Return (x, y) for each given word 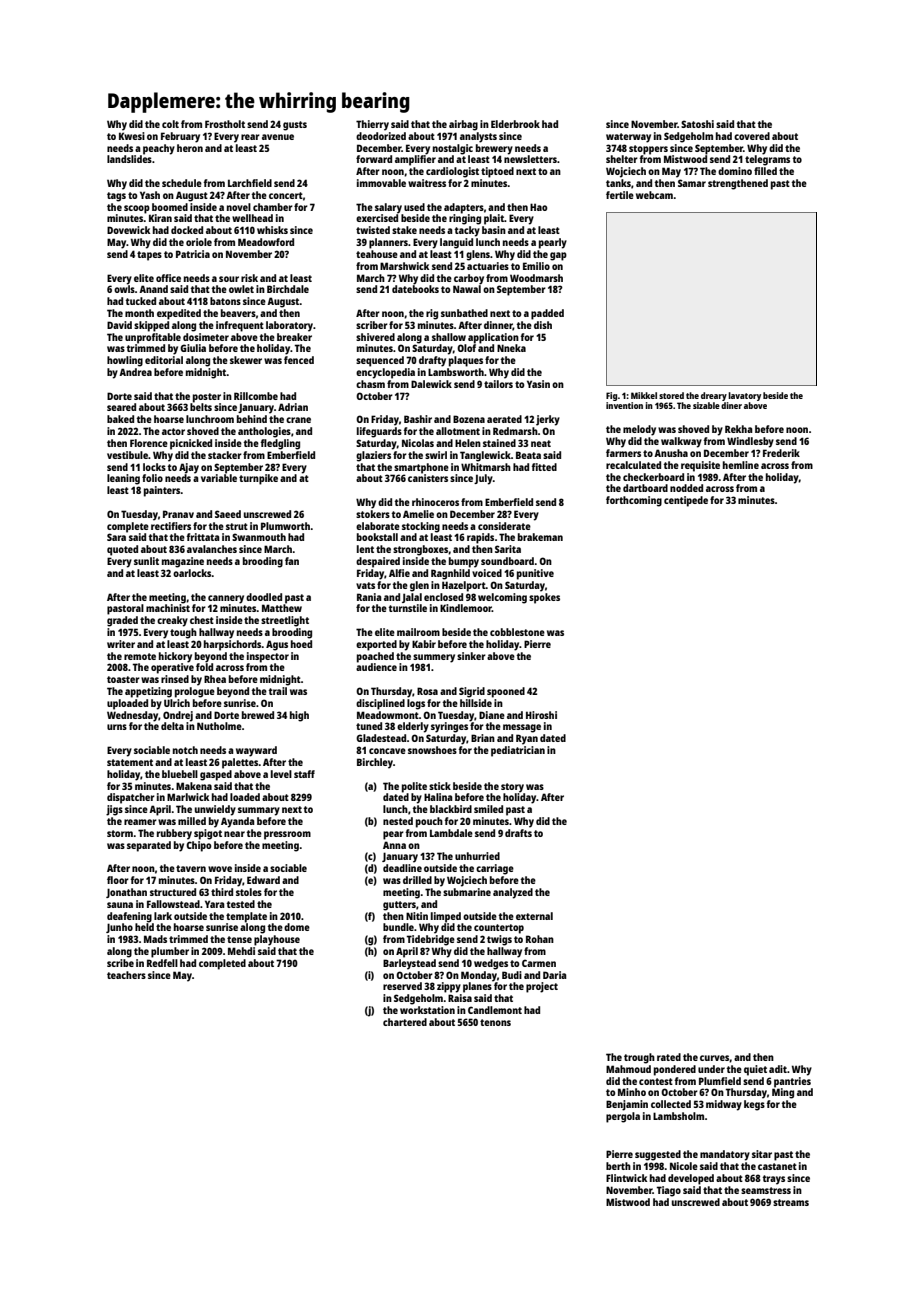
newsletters (530, 159)
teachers (126, 975)
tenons (495, 1022)
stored (671, 395)
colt (170, 124)
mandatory (725, 1155)
